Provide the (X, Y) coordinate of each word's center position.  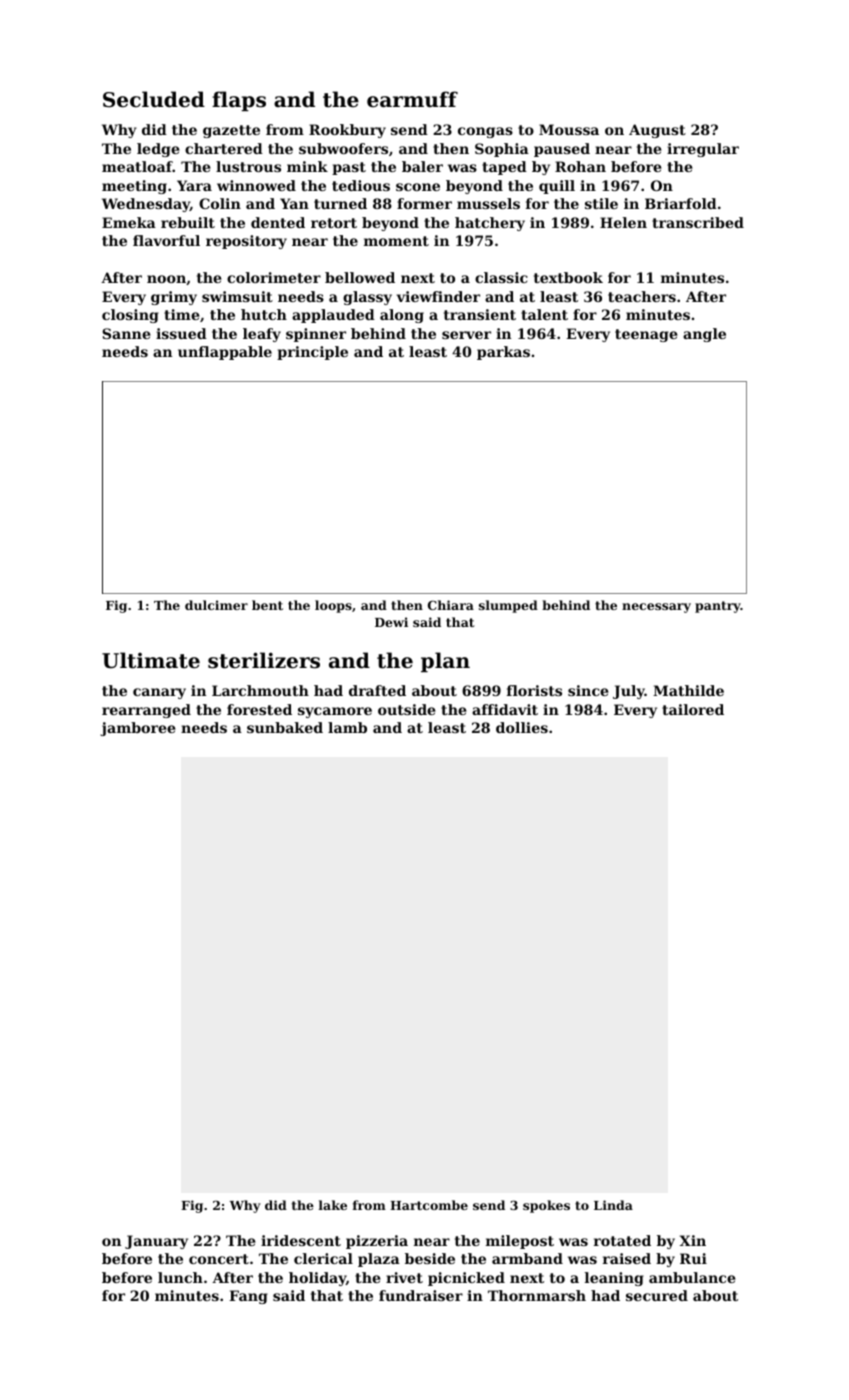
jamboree (138, 729)
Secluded (154, 99)
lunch (180, 1277)
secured (657, 1295)
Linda (613, 1205)
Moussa (569, 129)
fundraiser (421, 1295)
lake (333, 1205)
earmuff (412, 99)
